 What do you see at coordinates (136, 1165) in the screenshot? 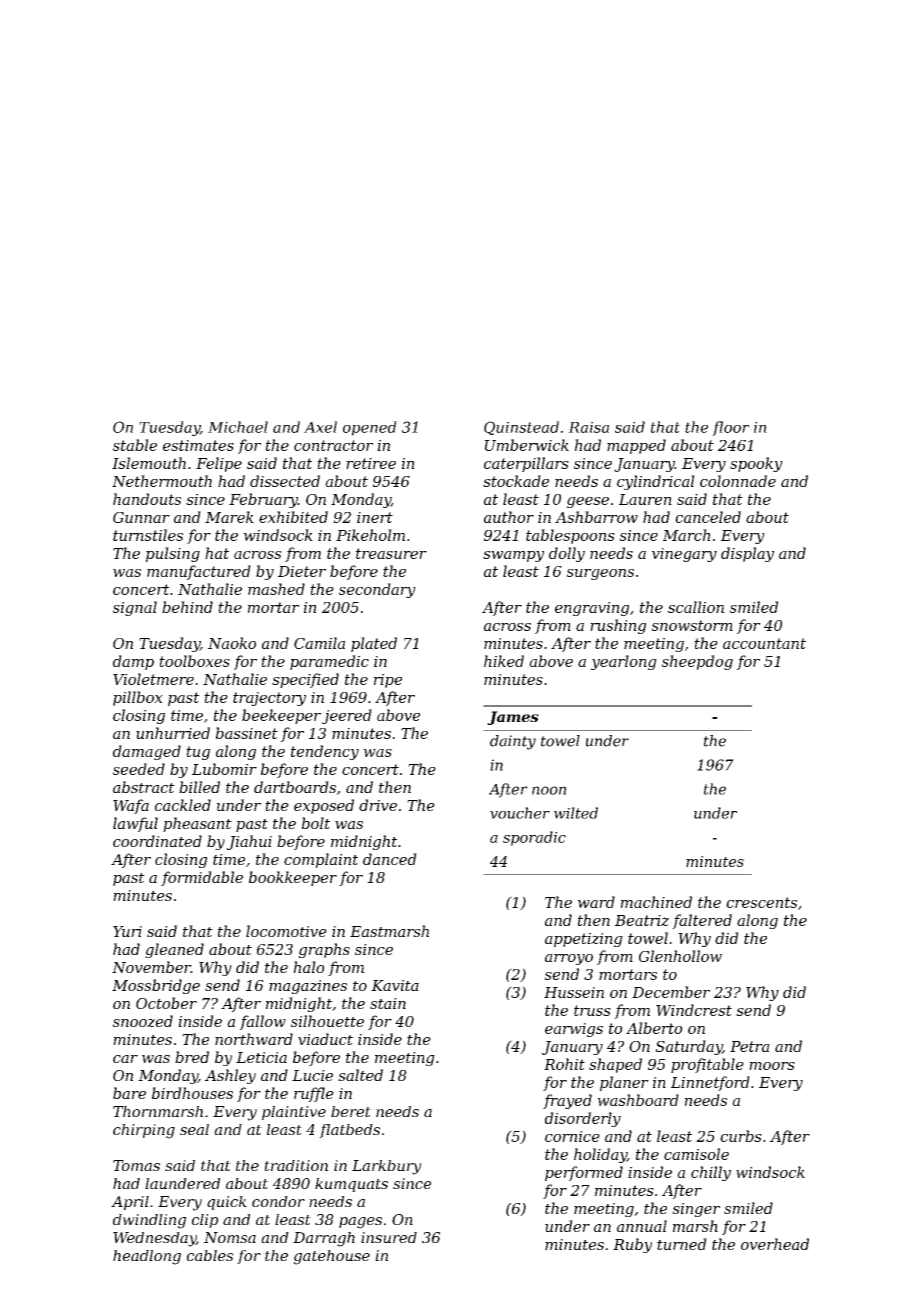
I see `Tomas` at bounding box center [136, 1165].
